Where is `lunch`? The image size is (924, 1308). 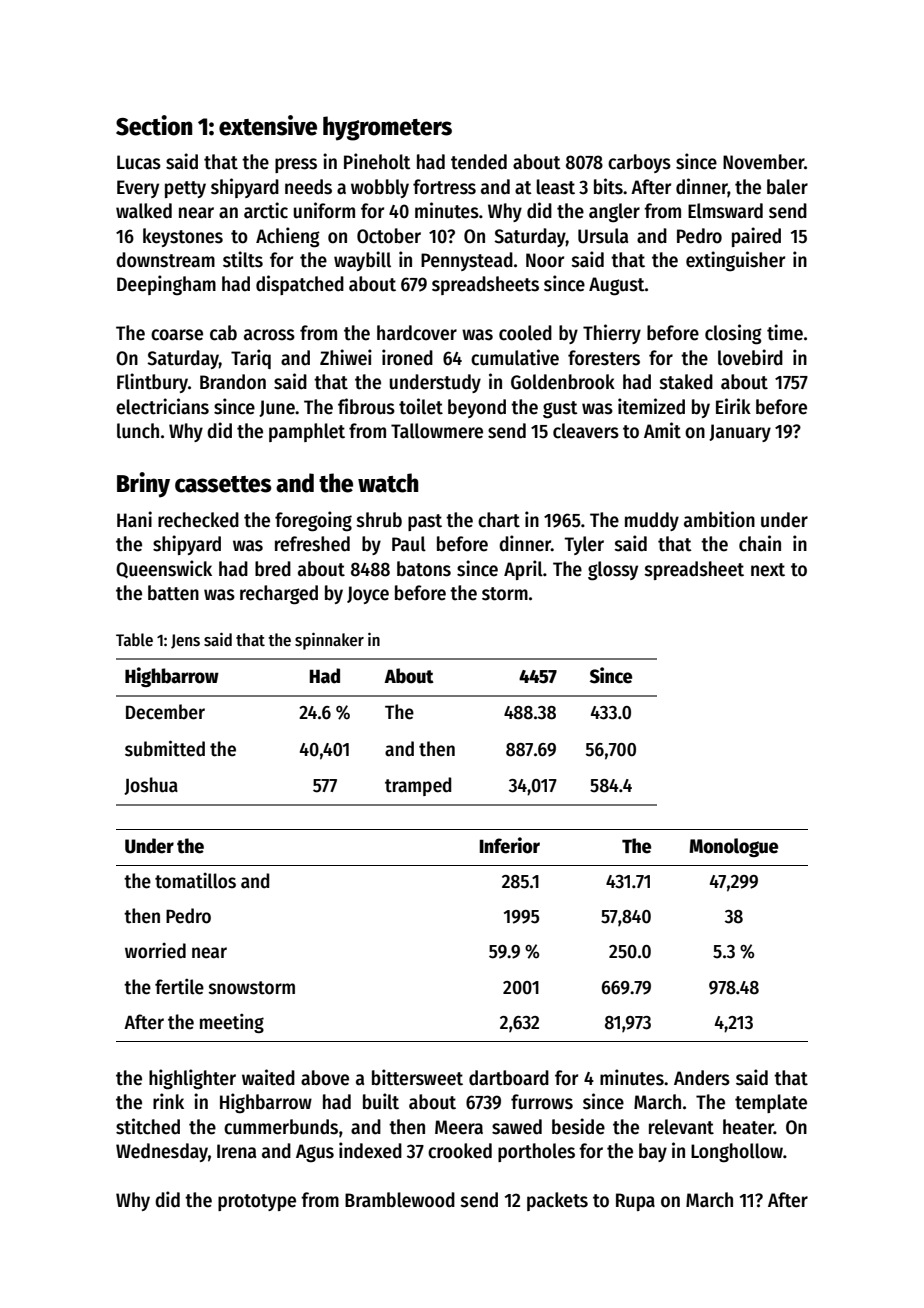
lunch is located at coordinates (138, 431).
